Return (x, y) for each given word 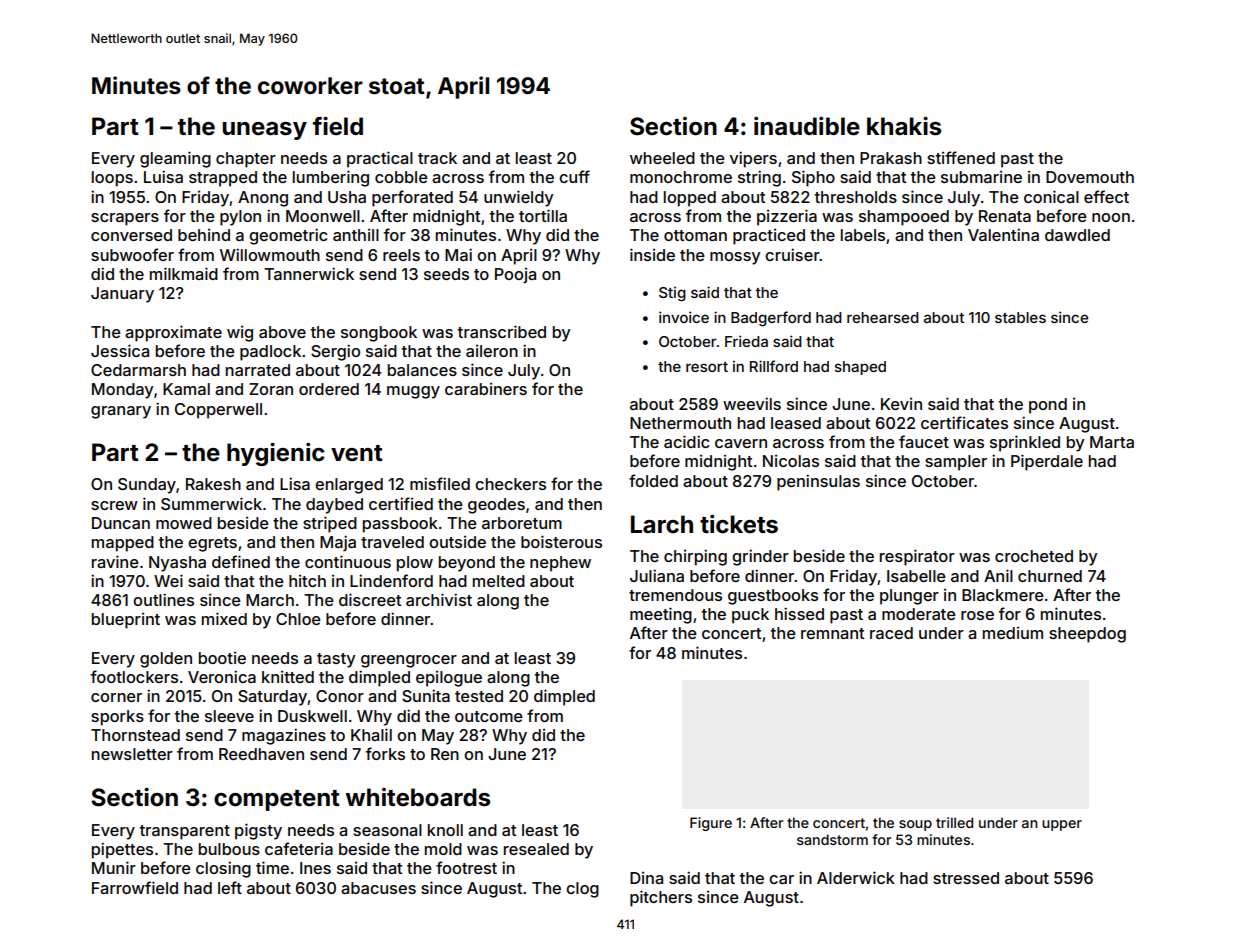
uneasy (264, 131)
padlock (270, 353)
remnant (832, 633)
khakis (904, 126)
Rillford (774, 366)
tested (479, 696)
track (437, 158)
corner (116, 697)
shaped (860, 368)
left (230, 887)
